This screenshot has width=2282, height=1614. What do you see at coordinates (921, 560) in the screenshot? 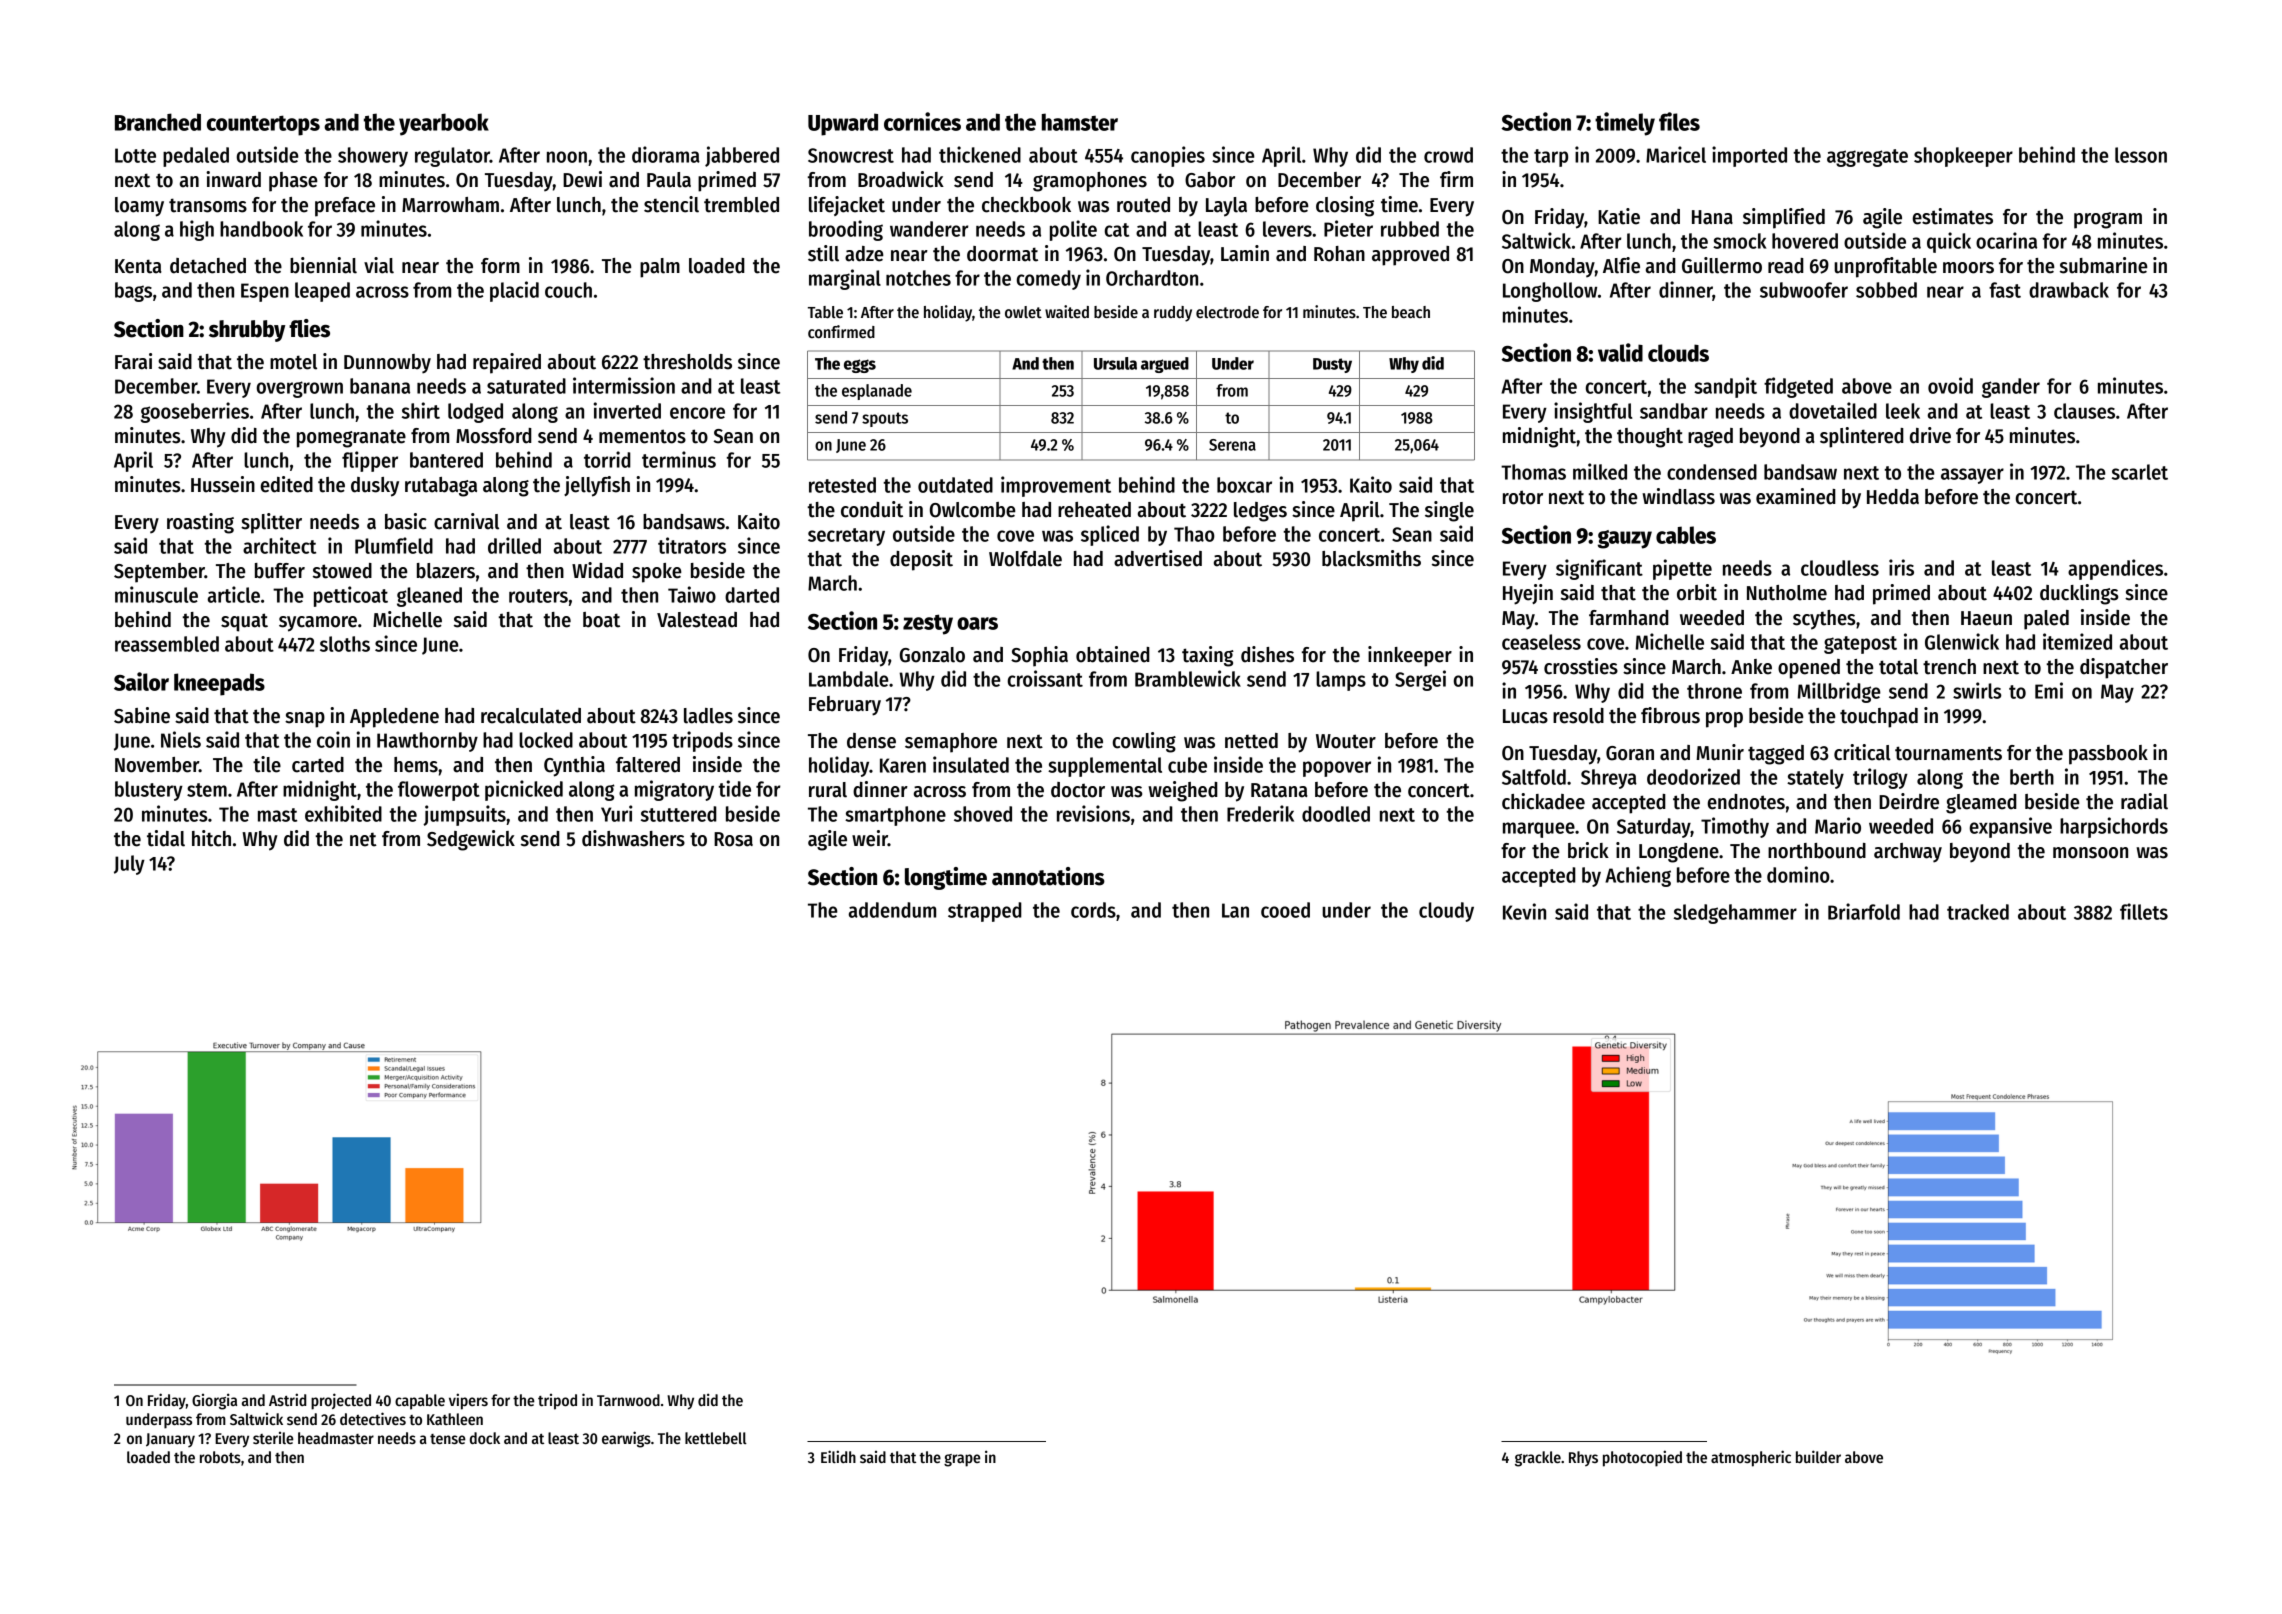
I see `deposit` at bounding box center [921, 560].
